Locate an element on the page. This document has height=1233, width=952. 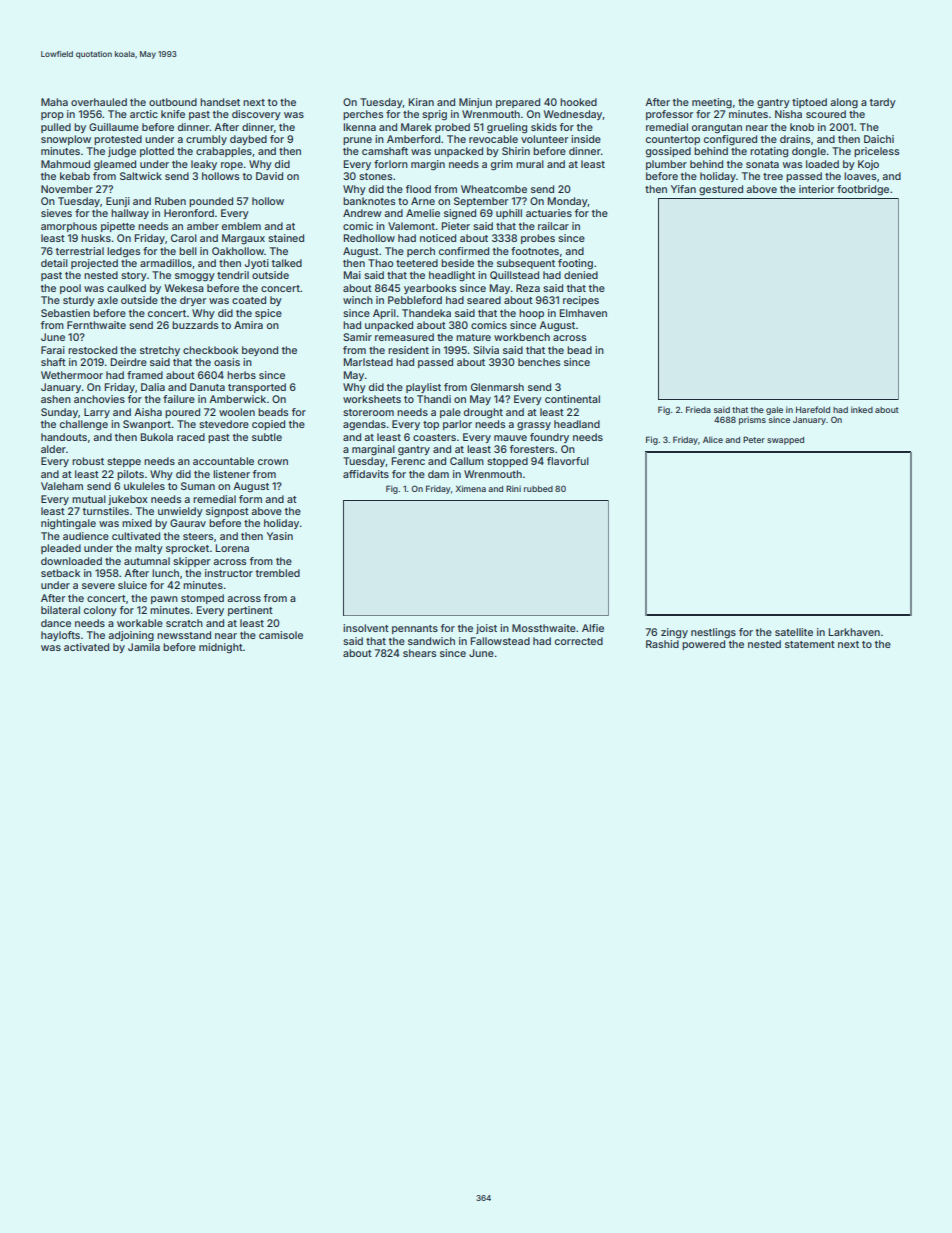
tiptoed is located at coordinates (809, 103).
